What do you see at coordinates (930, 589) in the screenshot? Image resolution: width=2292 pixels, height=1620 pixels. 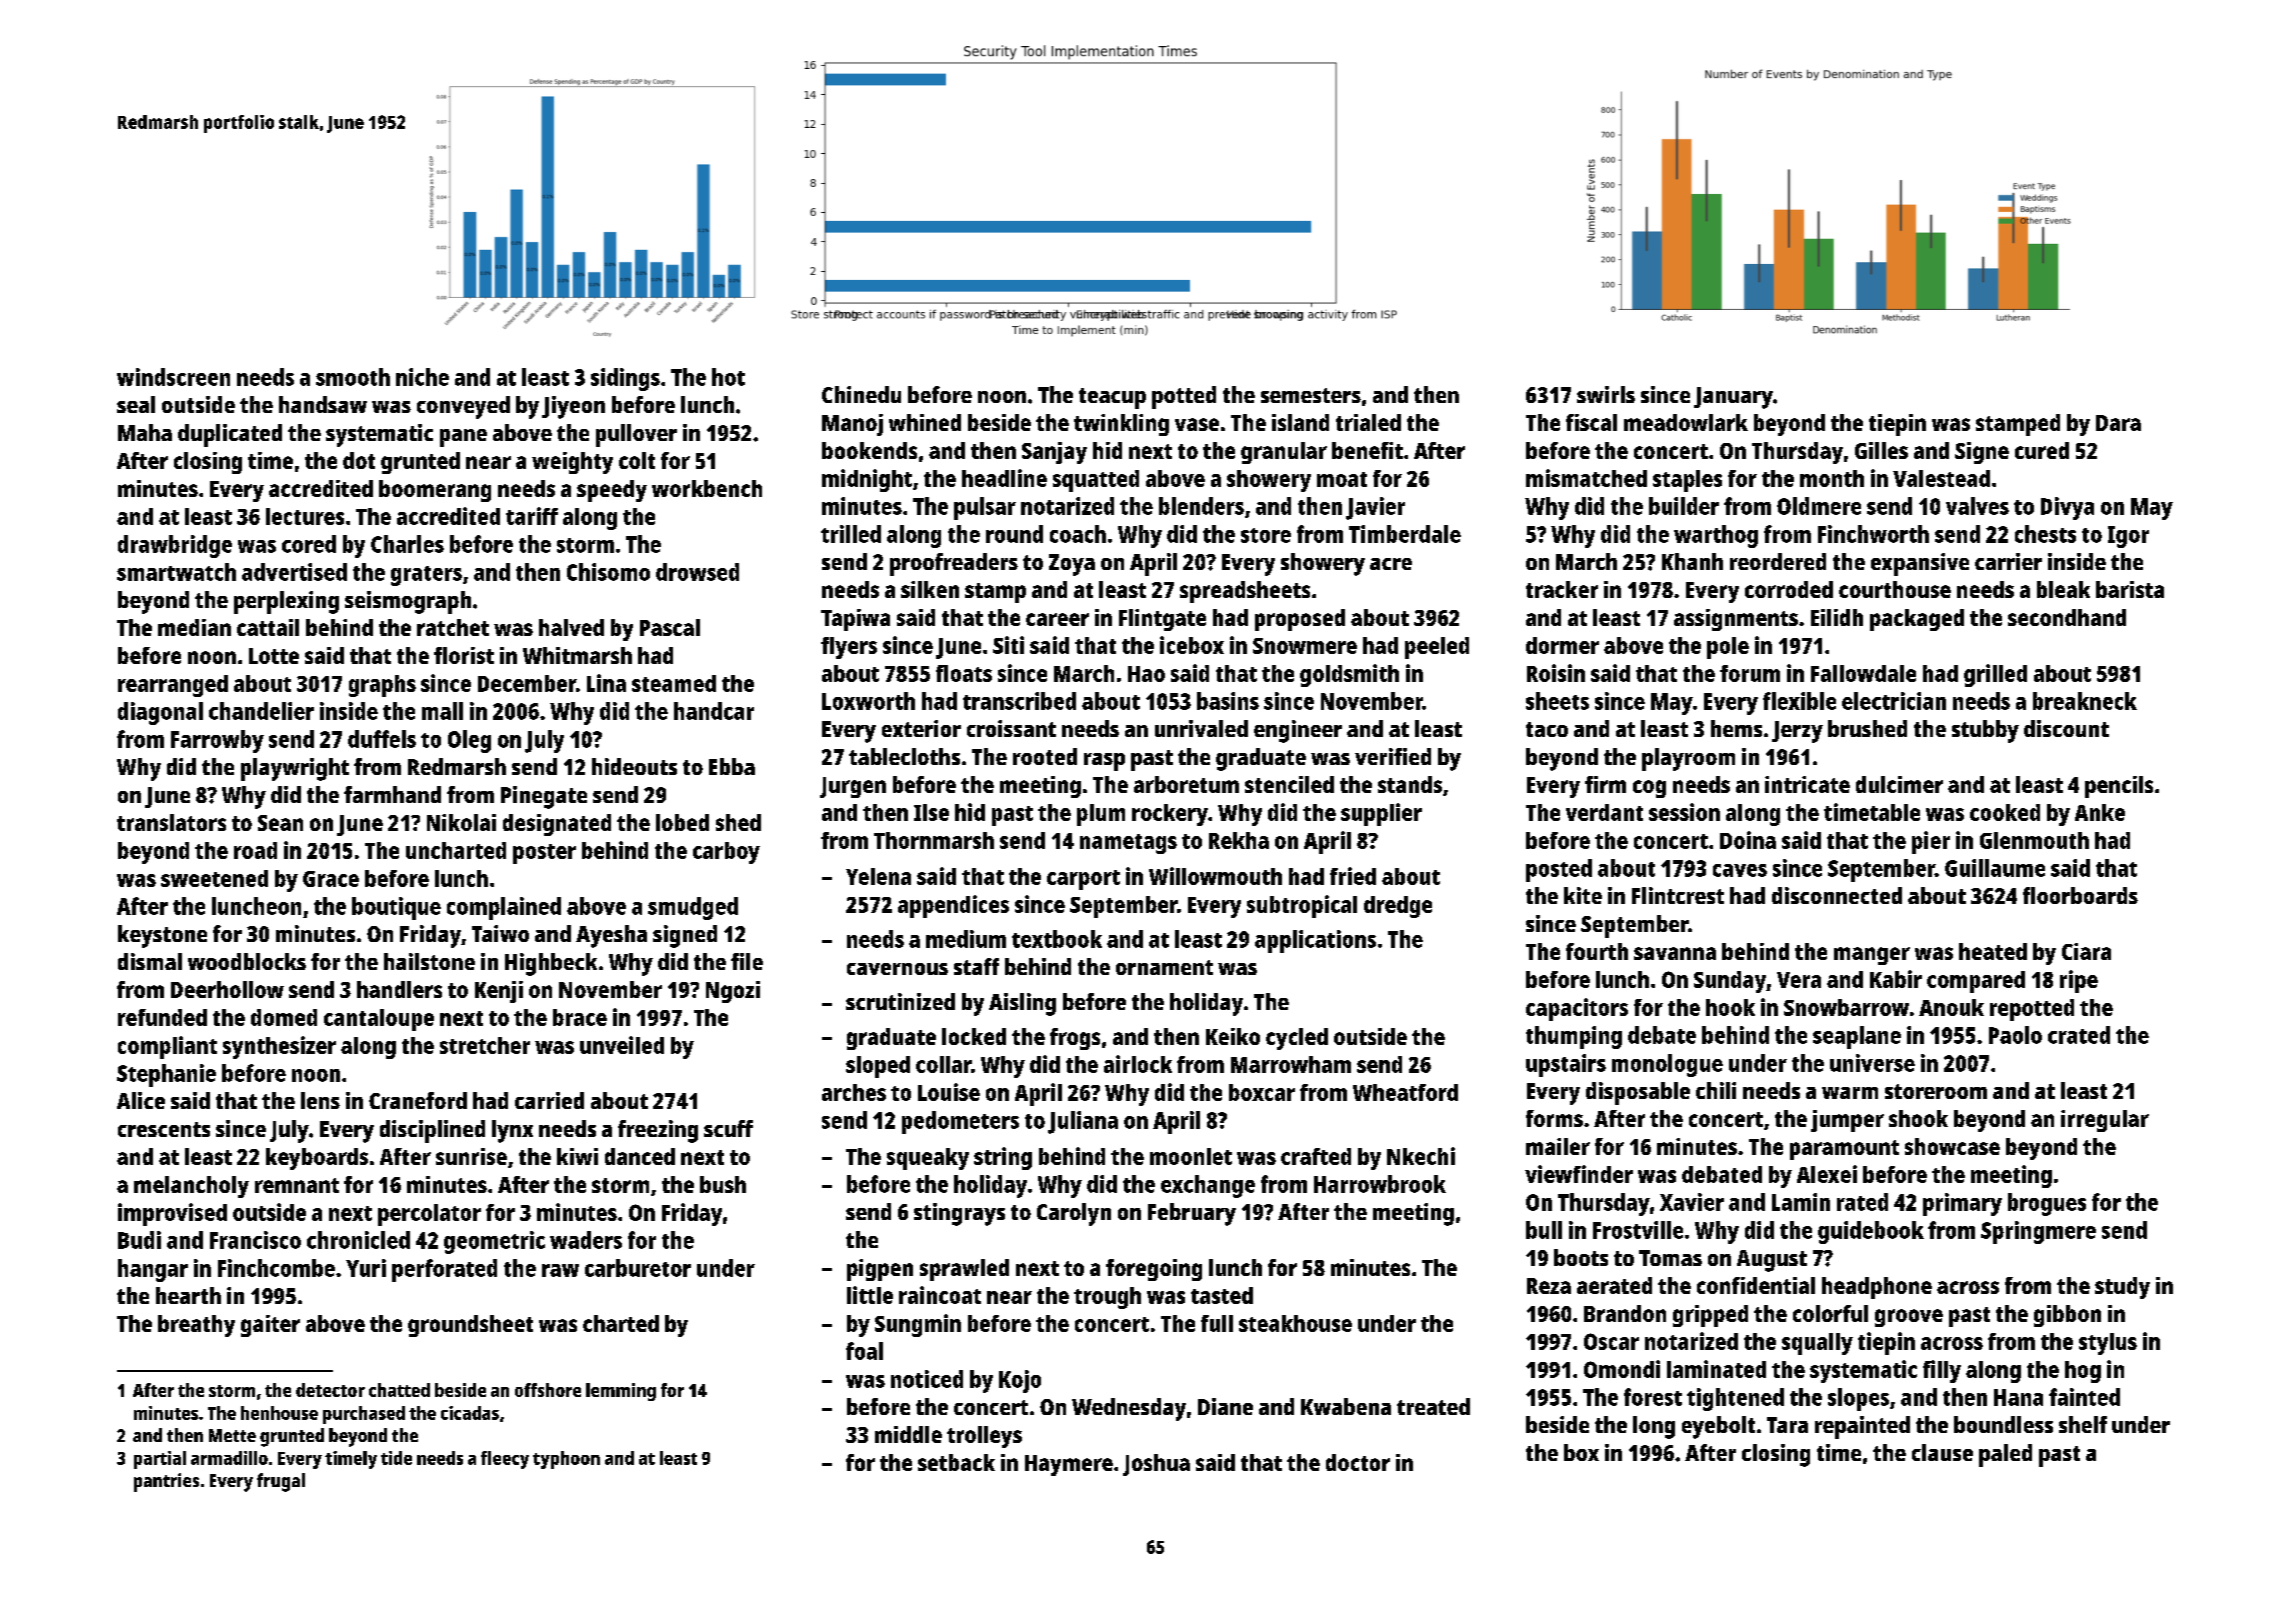 I see `silken` at bounding box center [930, 589].
